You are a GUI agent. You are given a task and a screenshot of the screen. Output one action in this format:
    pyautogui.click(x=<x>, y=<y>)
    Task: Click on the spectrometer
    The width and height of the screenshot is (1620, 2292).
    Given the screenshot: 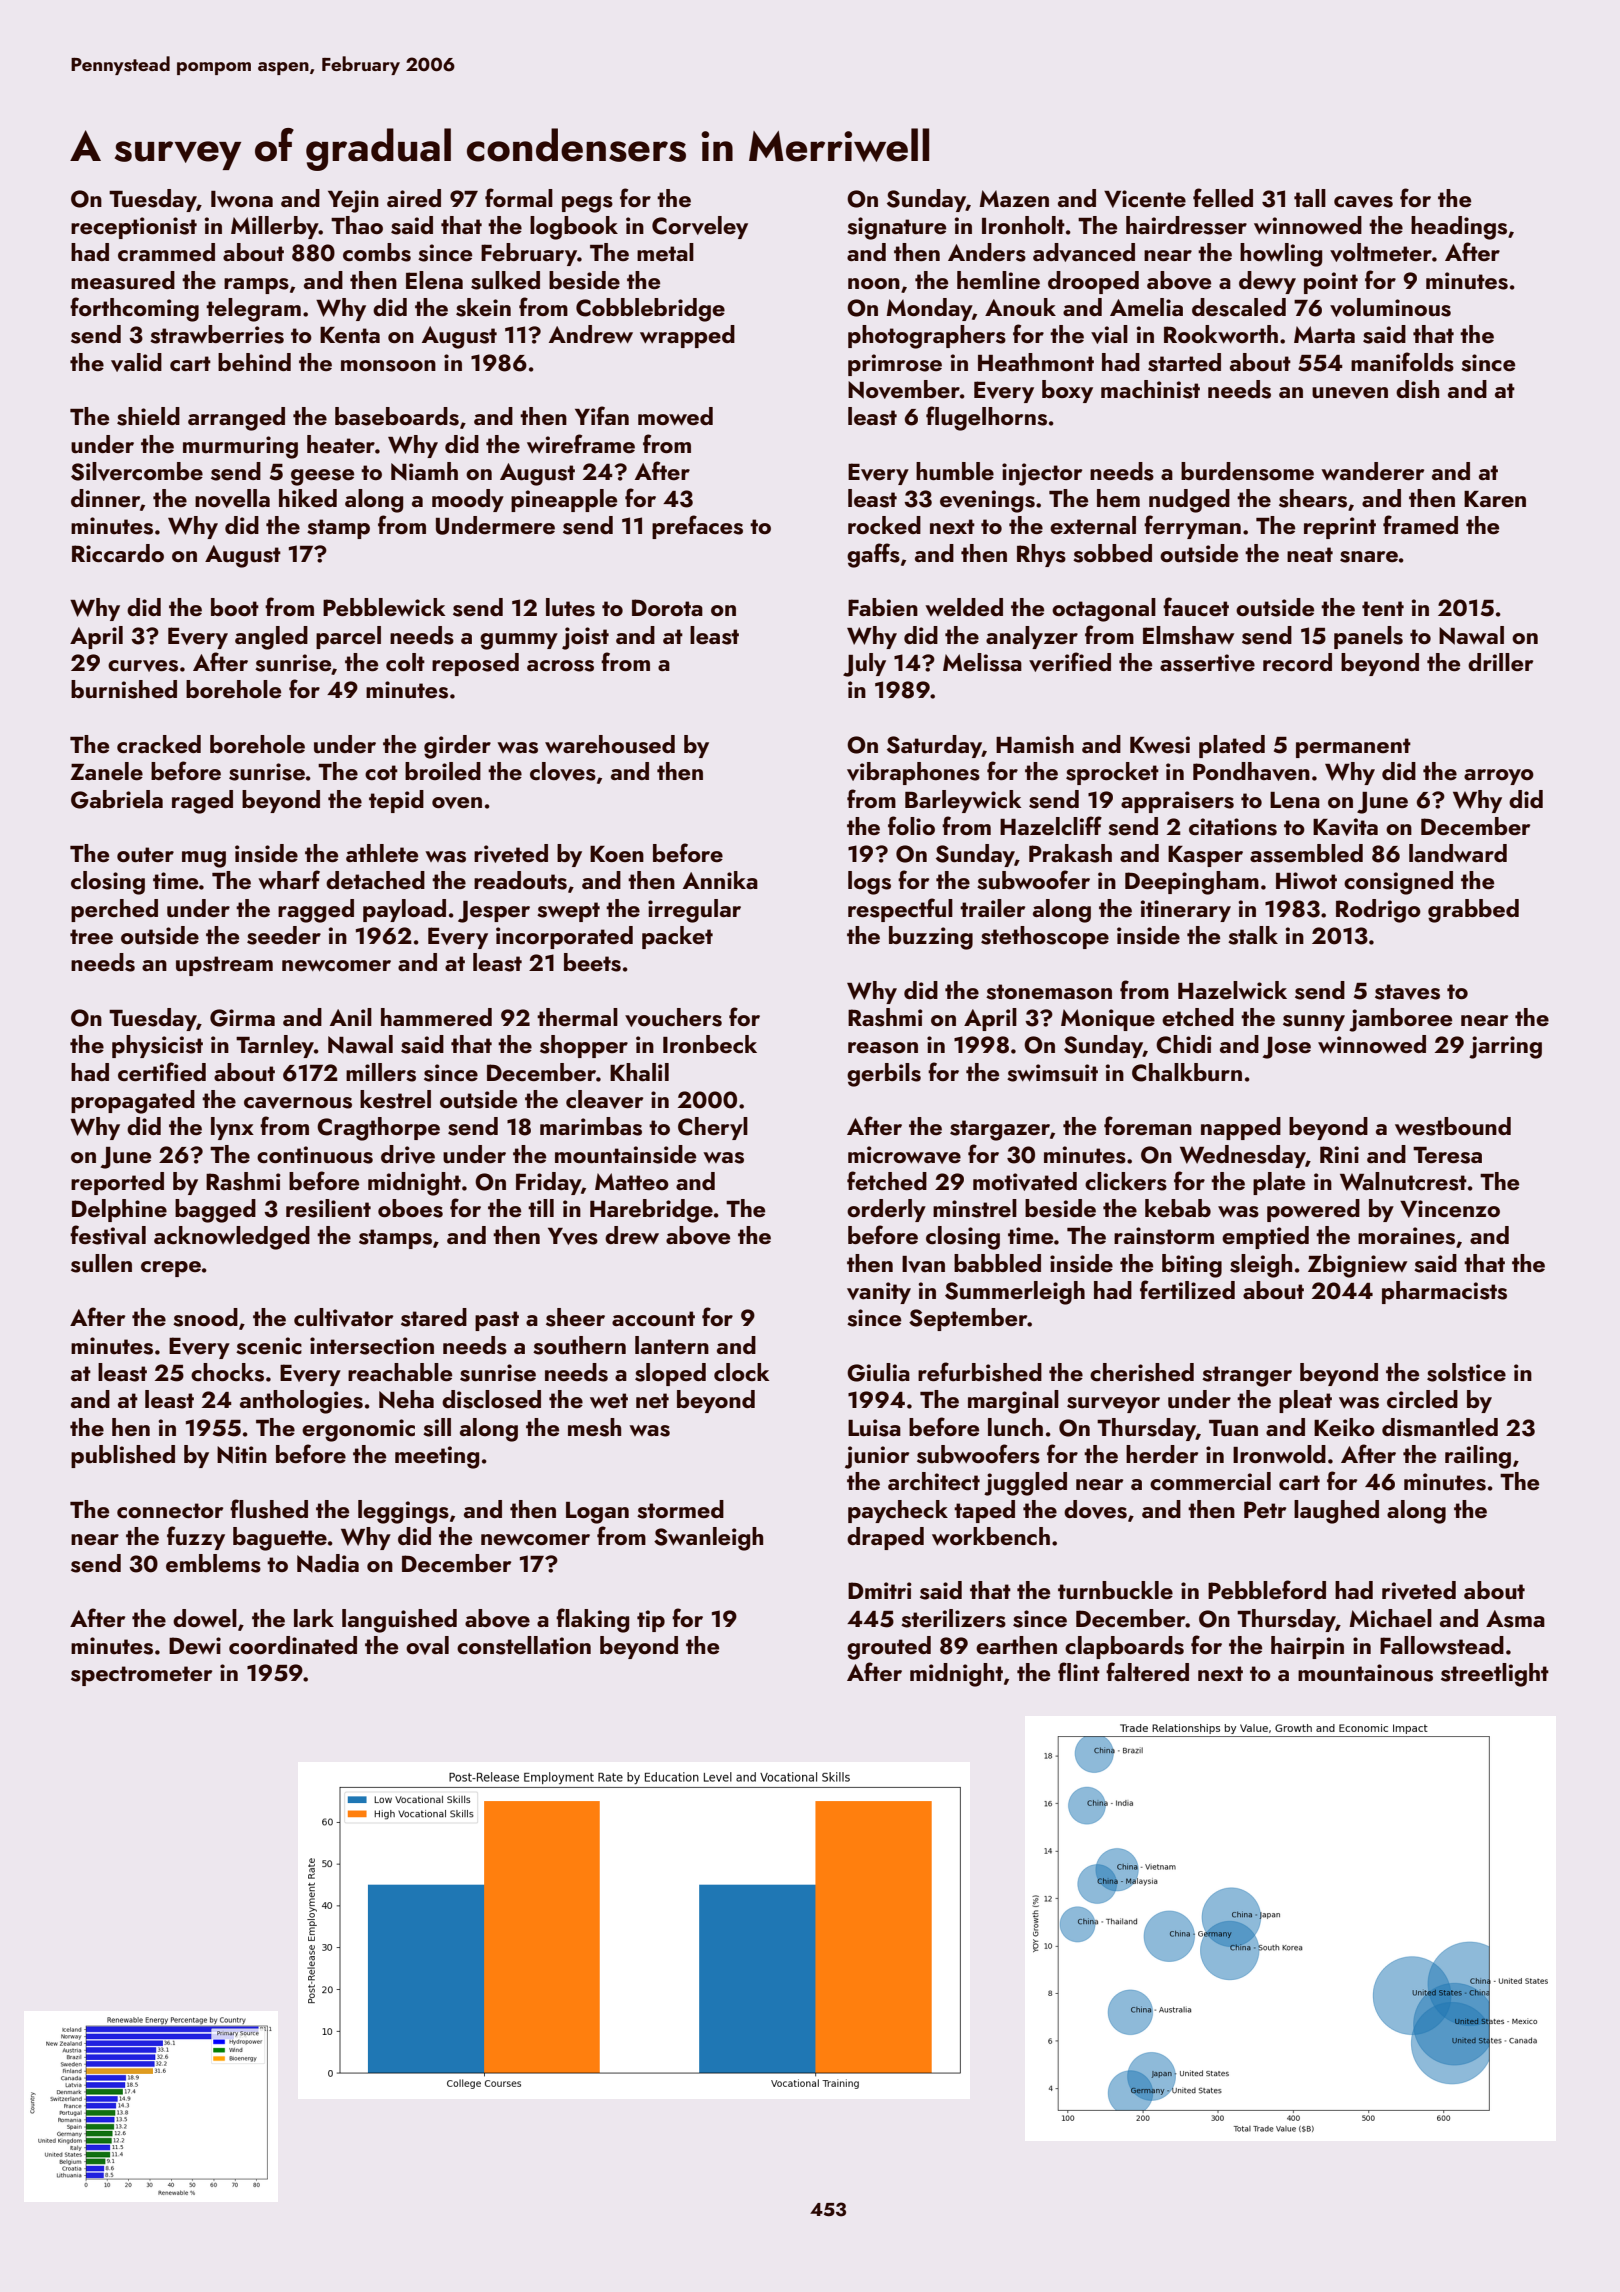 What is the action you would take?
    pyautogui.click(x=141, y=1676)
